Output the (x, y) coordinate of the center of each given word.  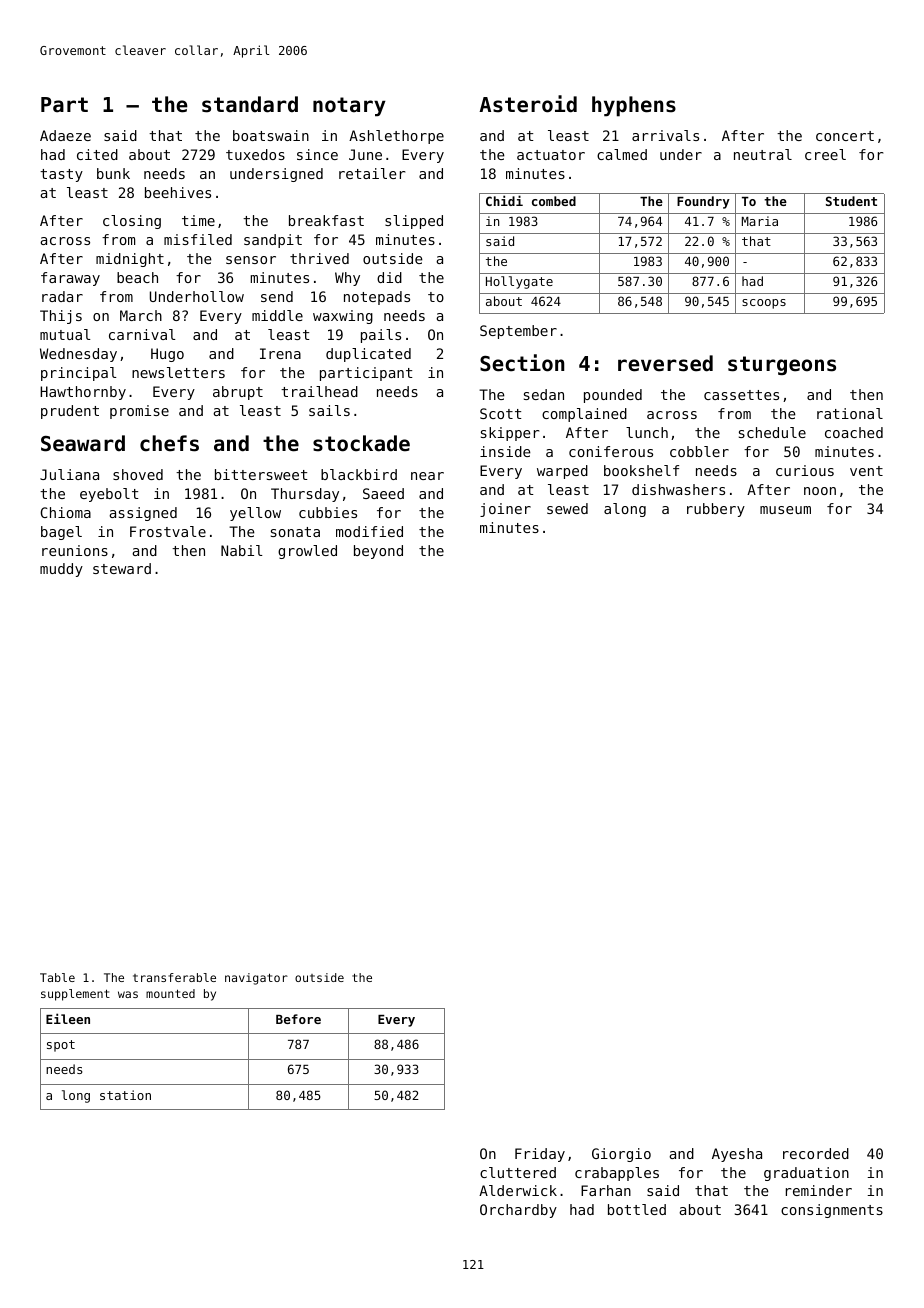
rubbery (716, 510)
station (125, 1095)
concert (845, 136)
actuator (551, 155)
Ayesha (737, 1155)
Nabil (242, 550)
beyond (378, 552)
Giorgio (621, 1155)
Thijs (61, 317)
